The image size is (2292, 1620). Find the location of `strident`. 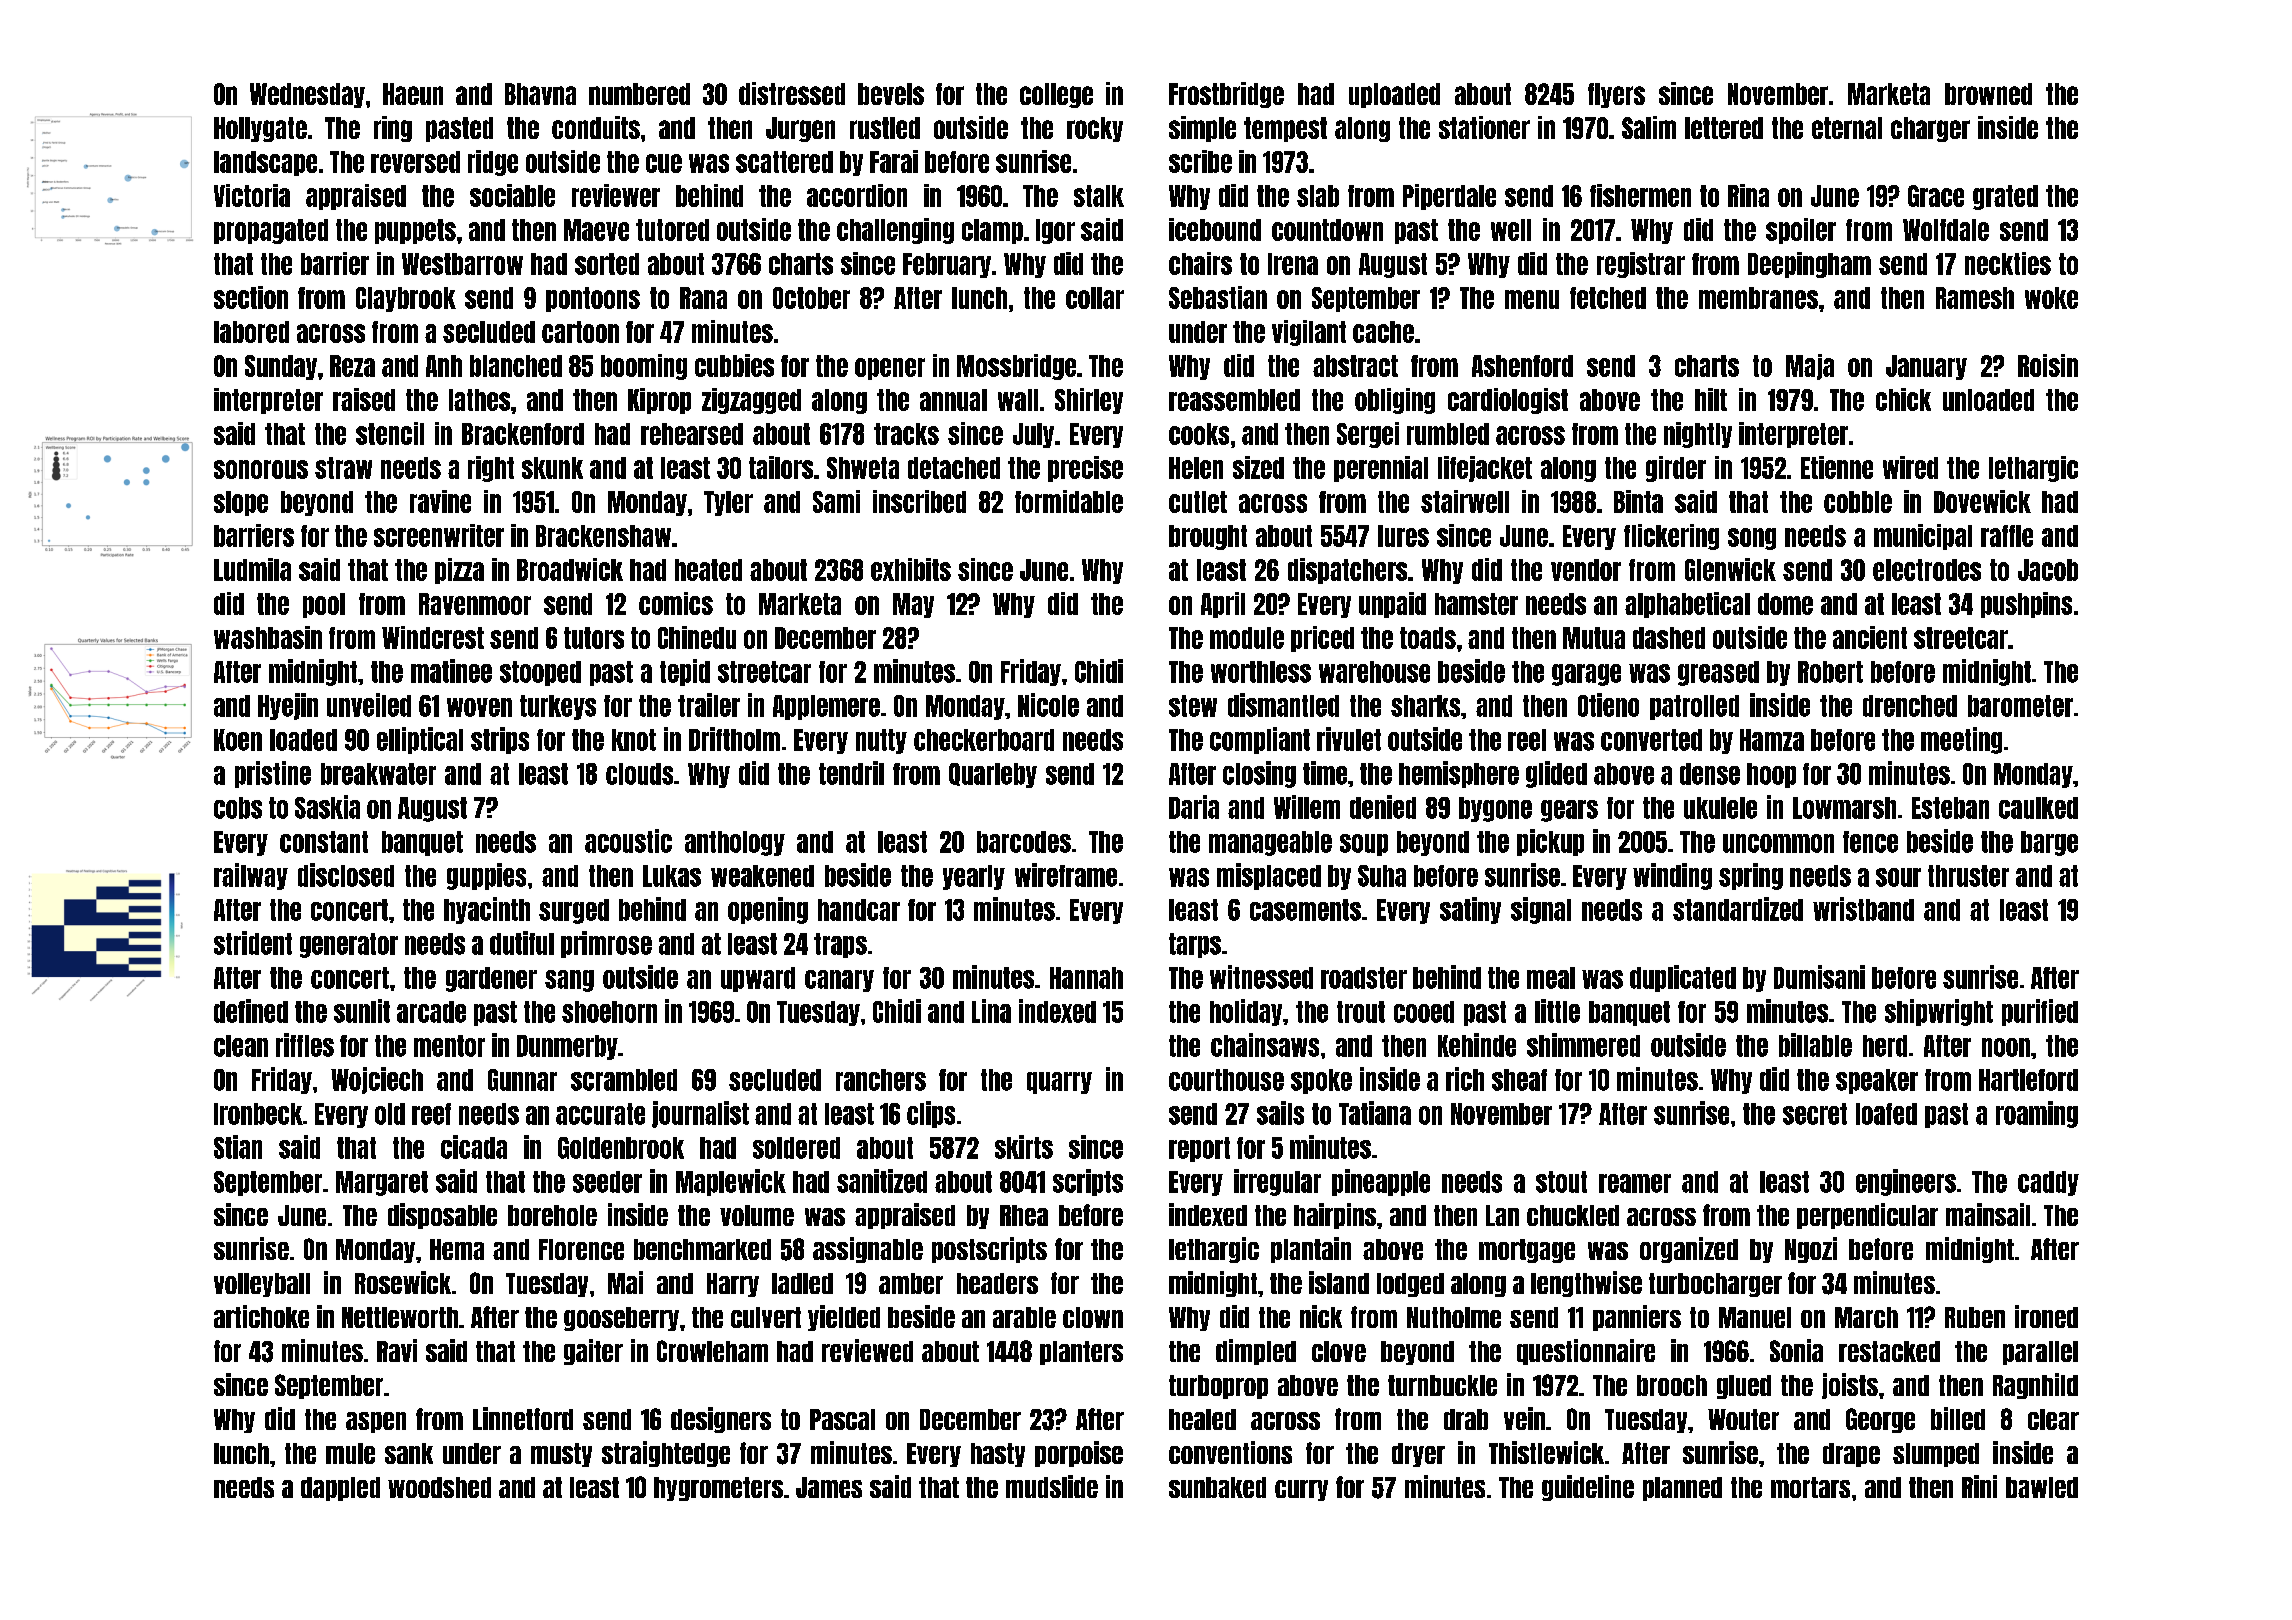

strident is located at coordinates (253, 943).
